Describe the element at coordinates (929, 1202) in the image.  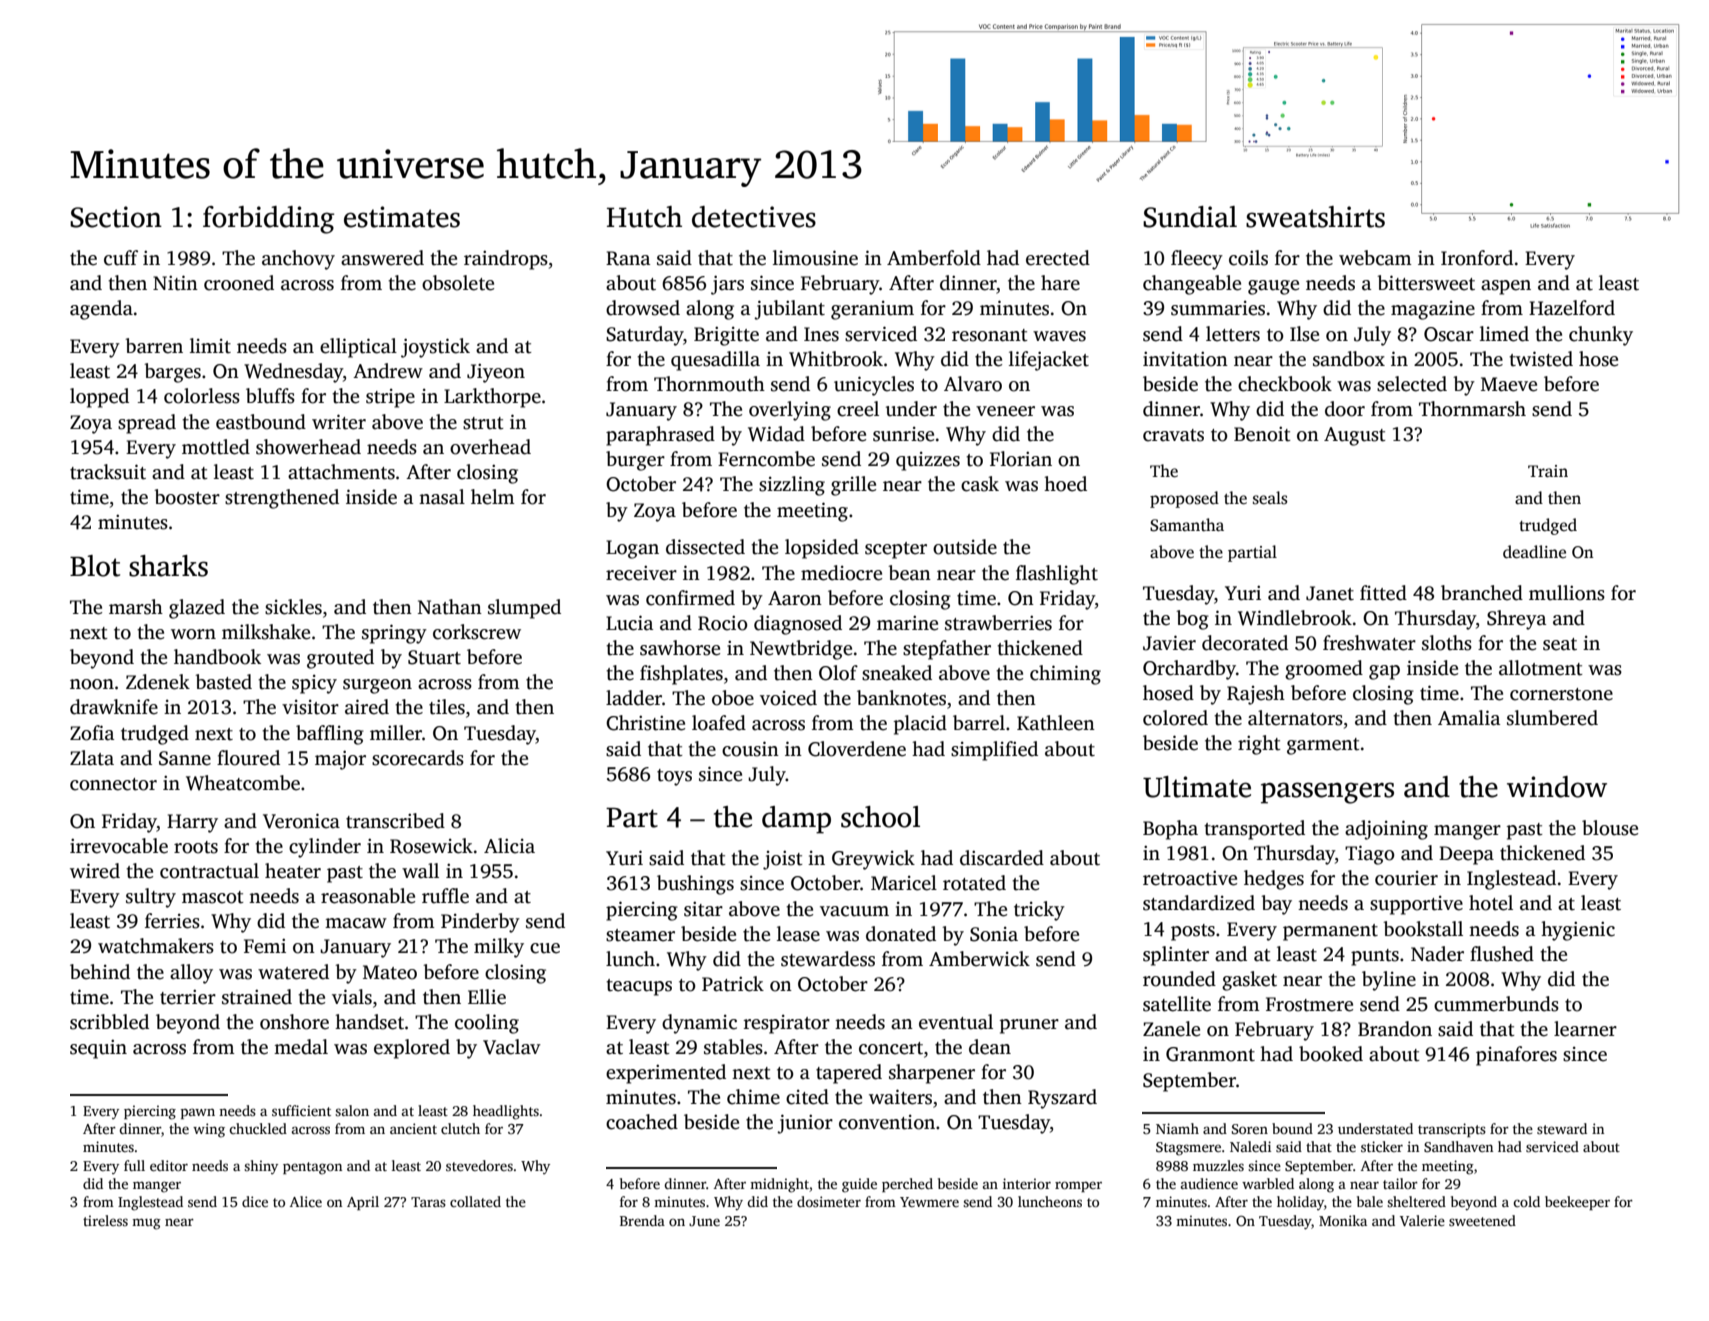
I see `Yewmere` at that location.
